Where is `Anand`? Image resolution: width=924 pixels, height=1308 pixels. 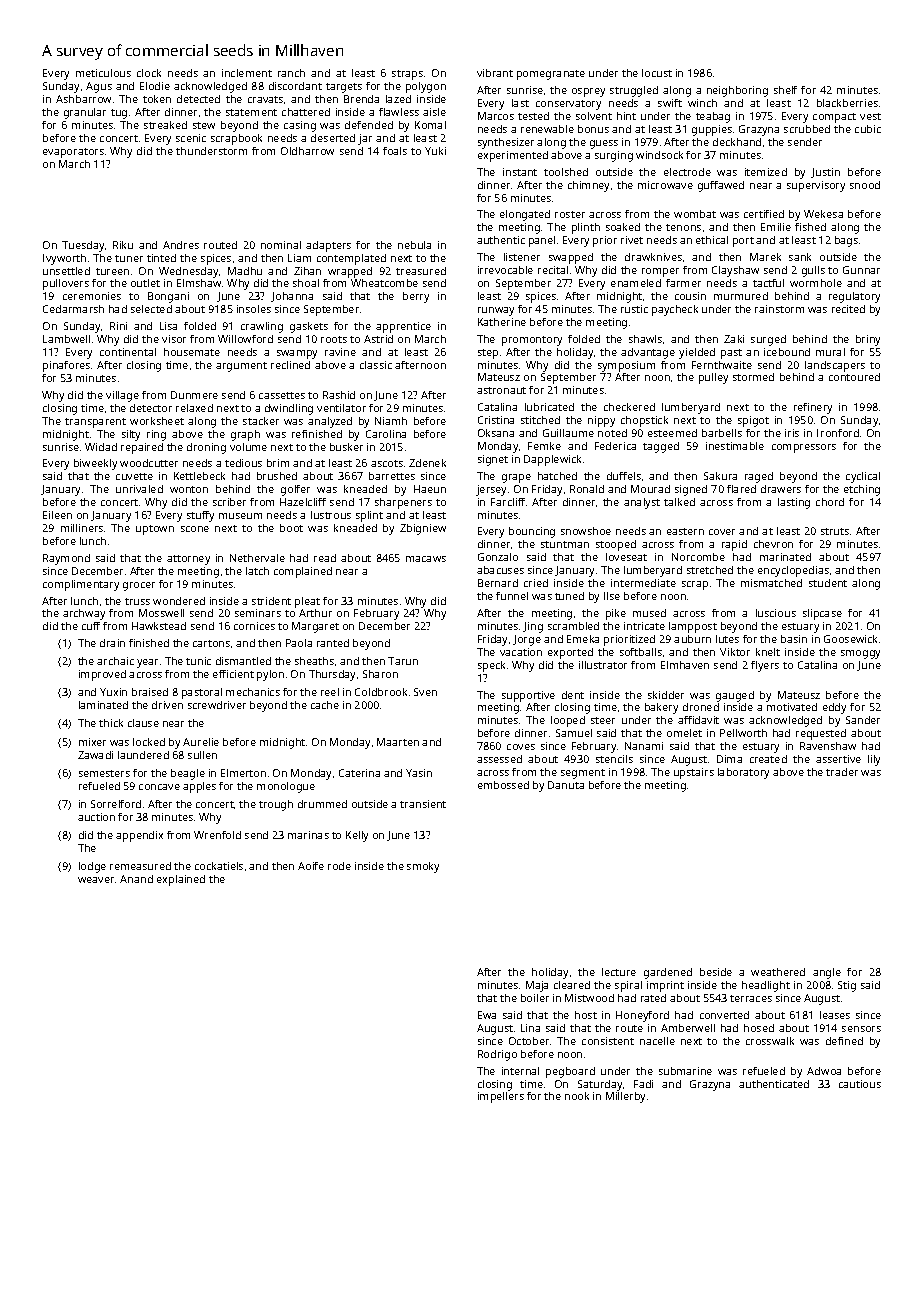
Anand is located at coordinates (136, 879).
